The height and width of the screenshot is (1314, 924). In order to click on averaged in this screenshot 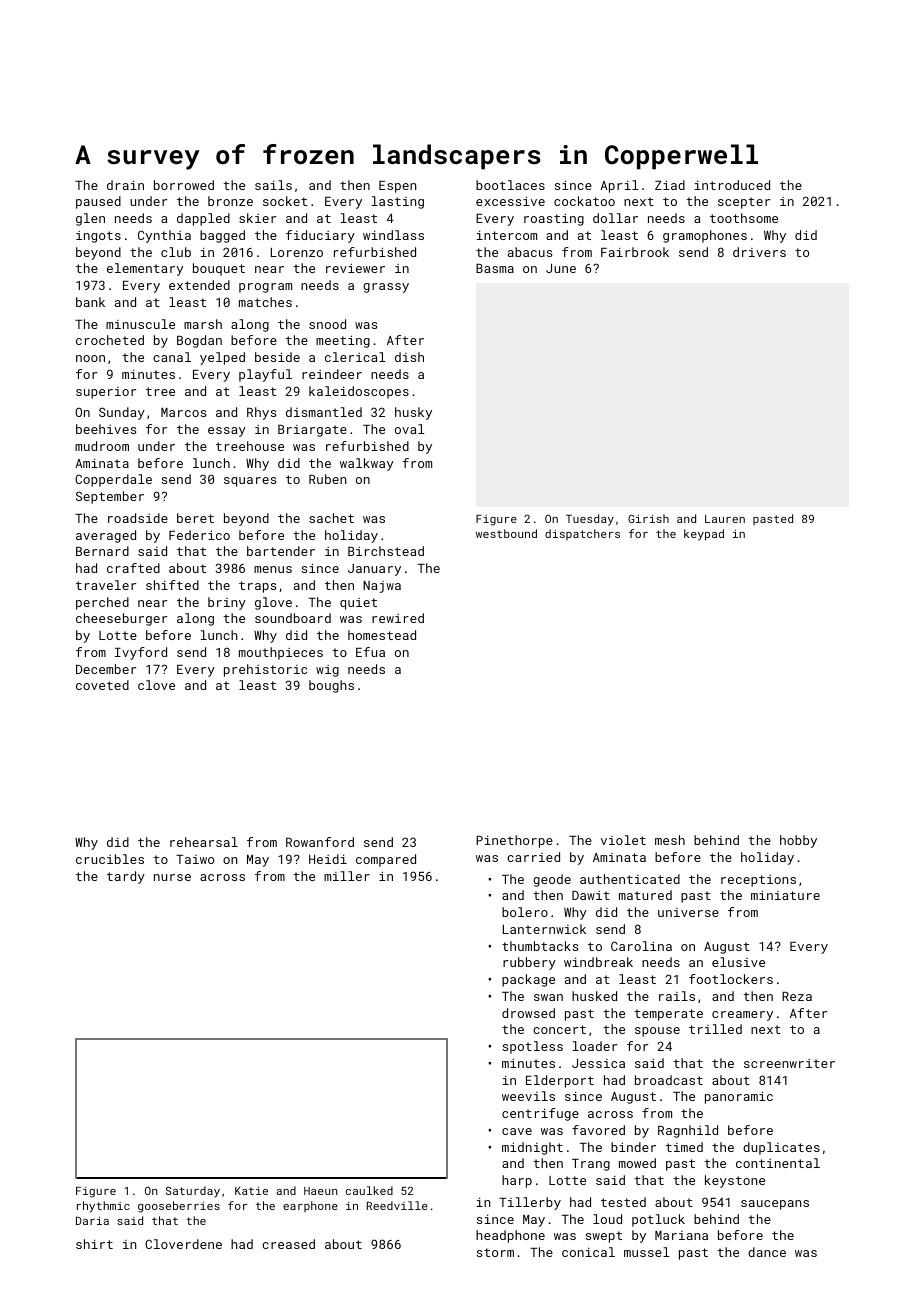, I will do `click(106, 536)`.
